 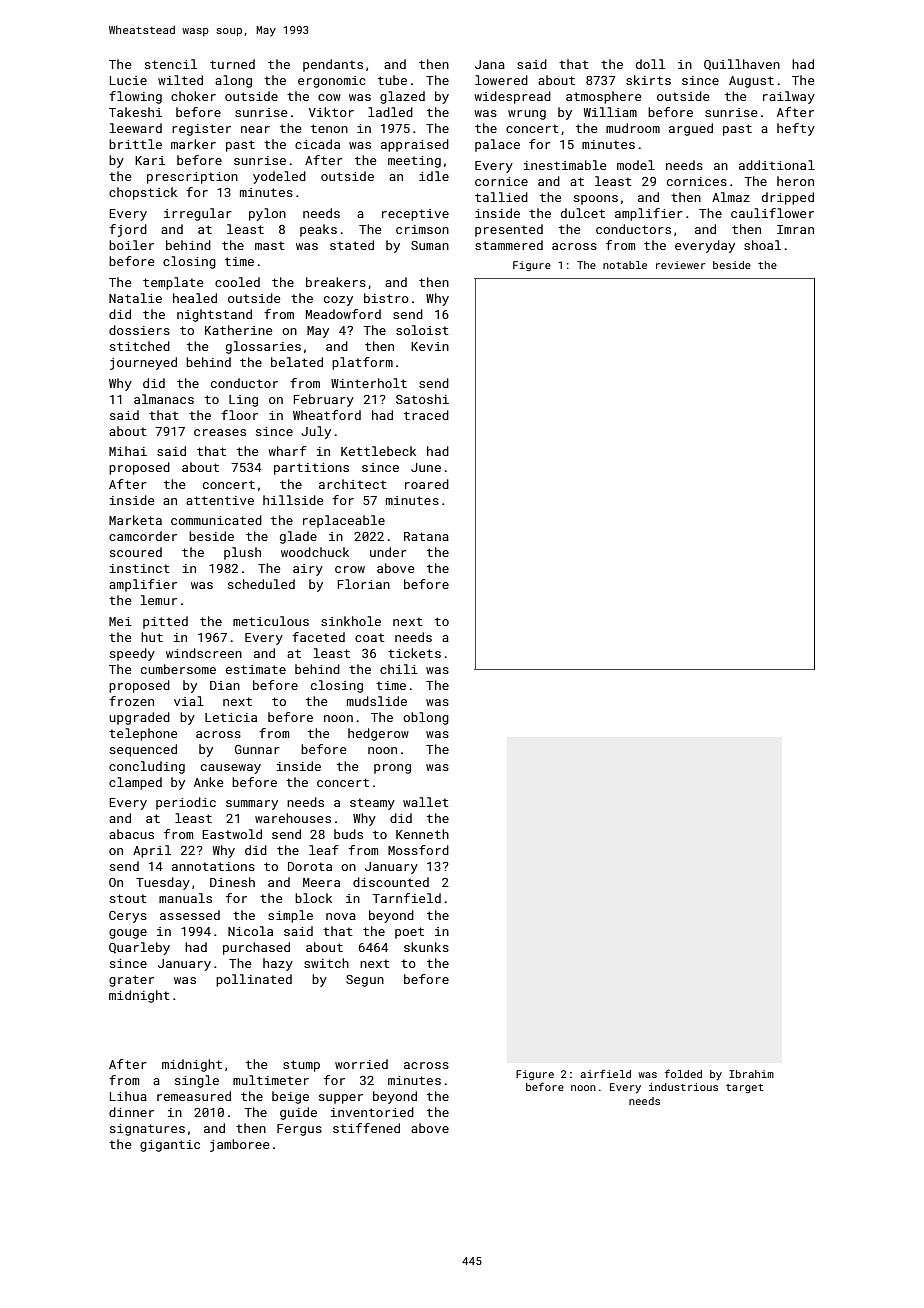 I want to click on stencil, so click(x=171, y=64).
